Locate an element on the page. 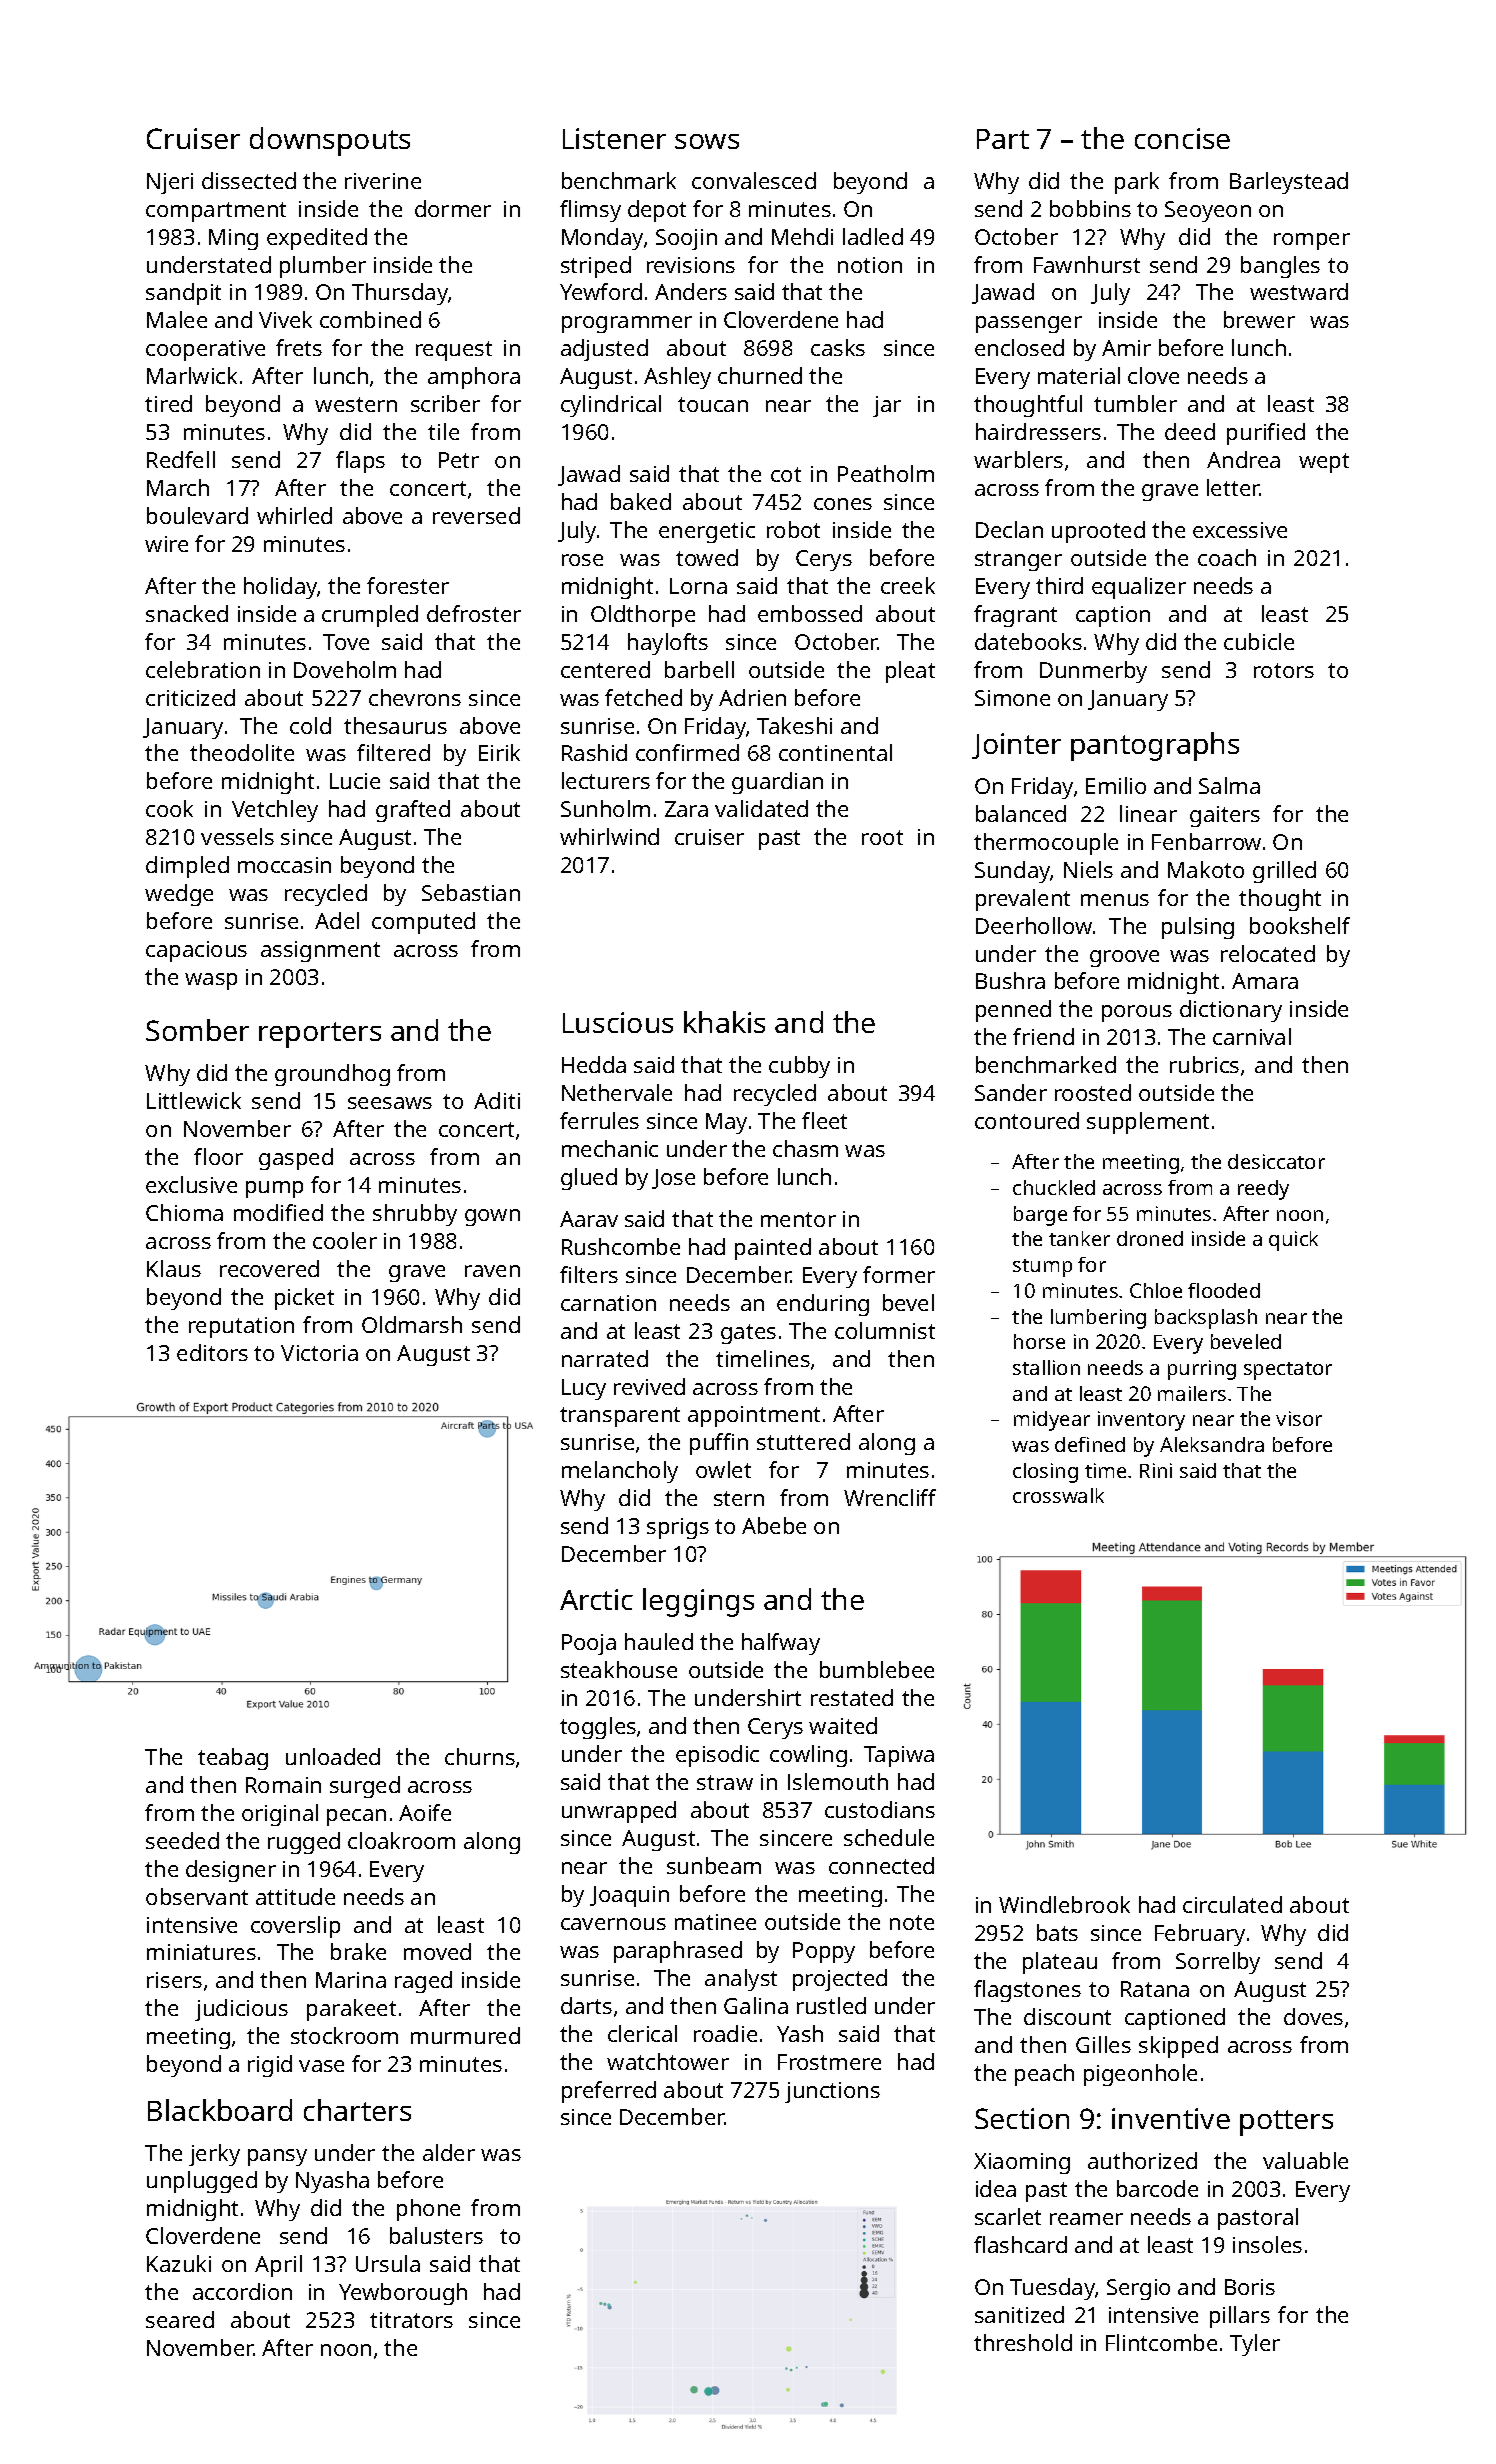 This page has width=1496, height=2464. Fawnhurst is located at coordinates (1087, 264).
